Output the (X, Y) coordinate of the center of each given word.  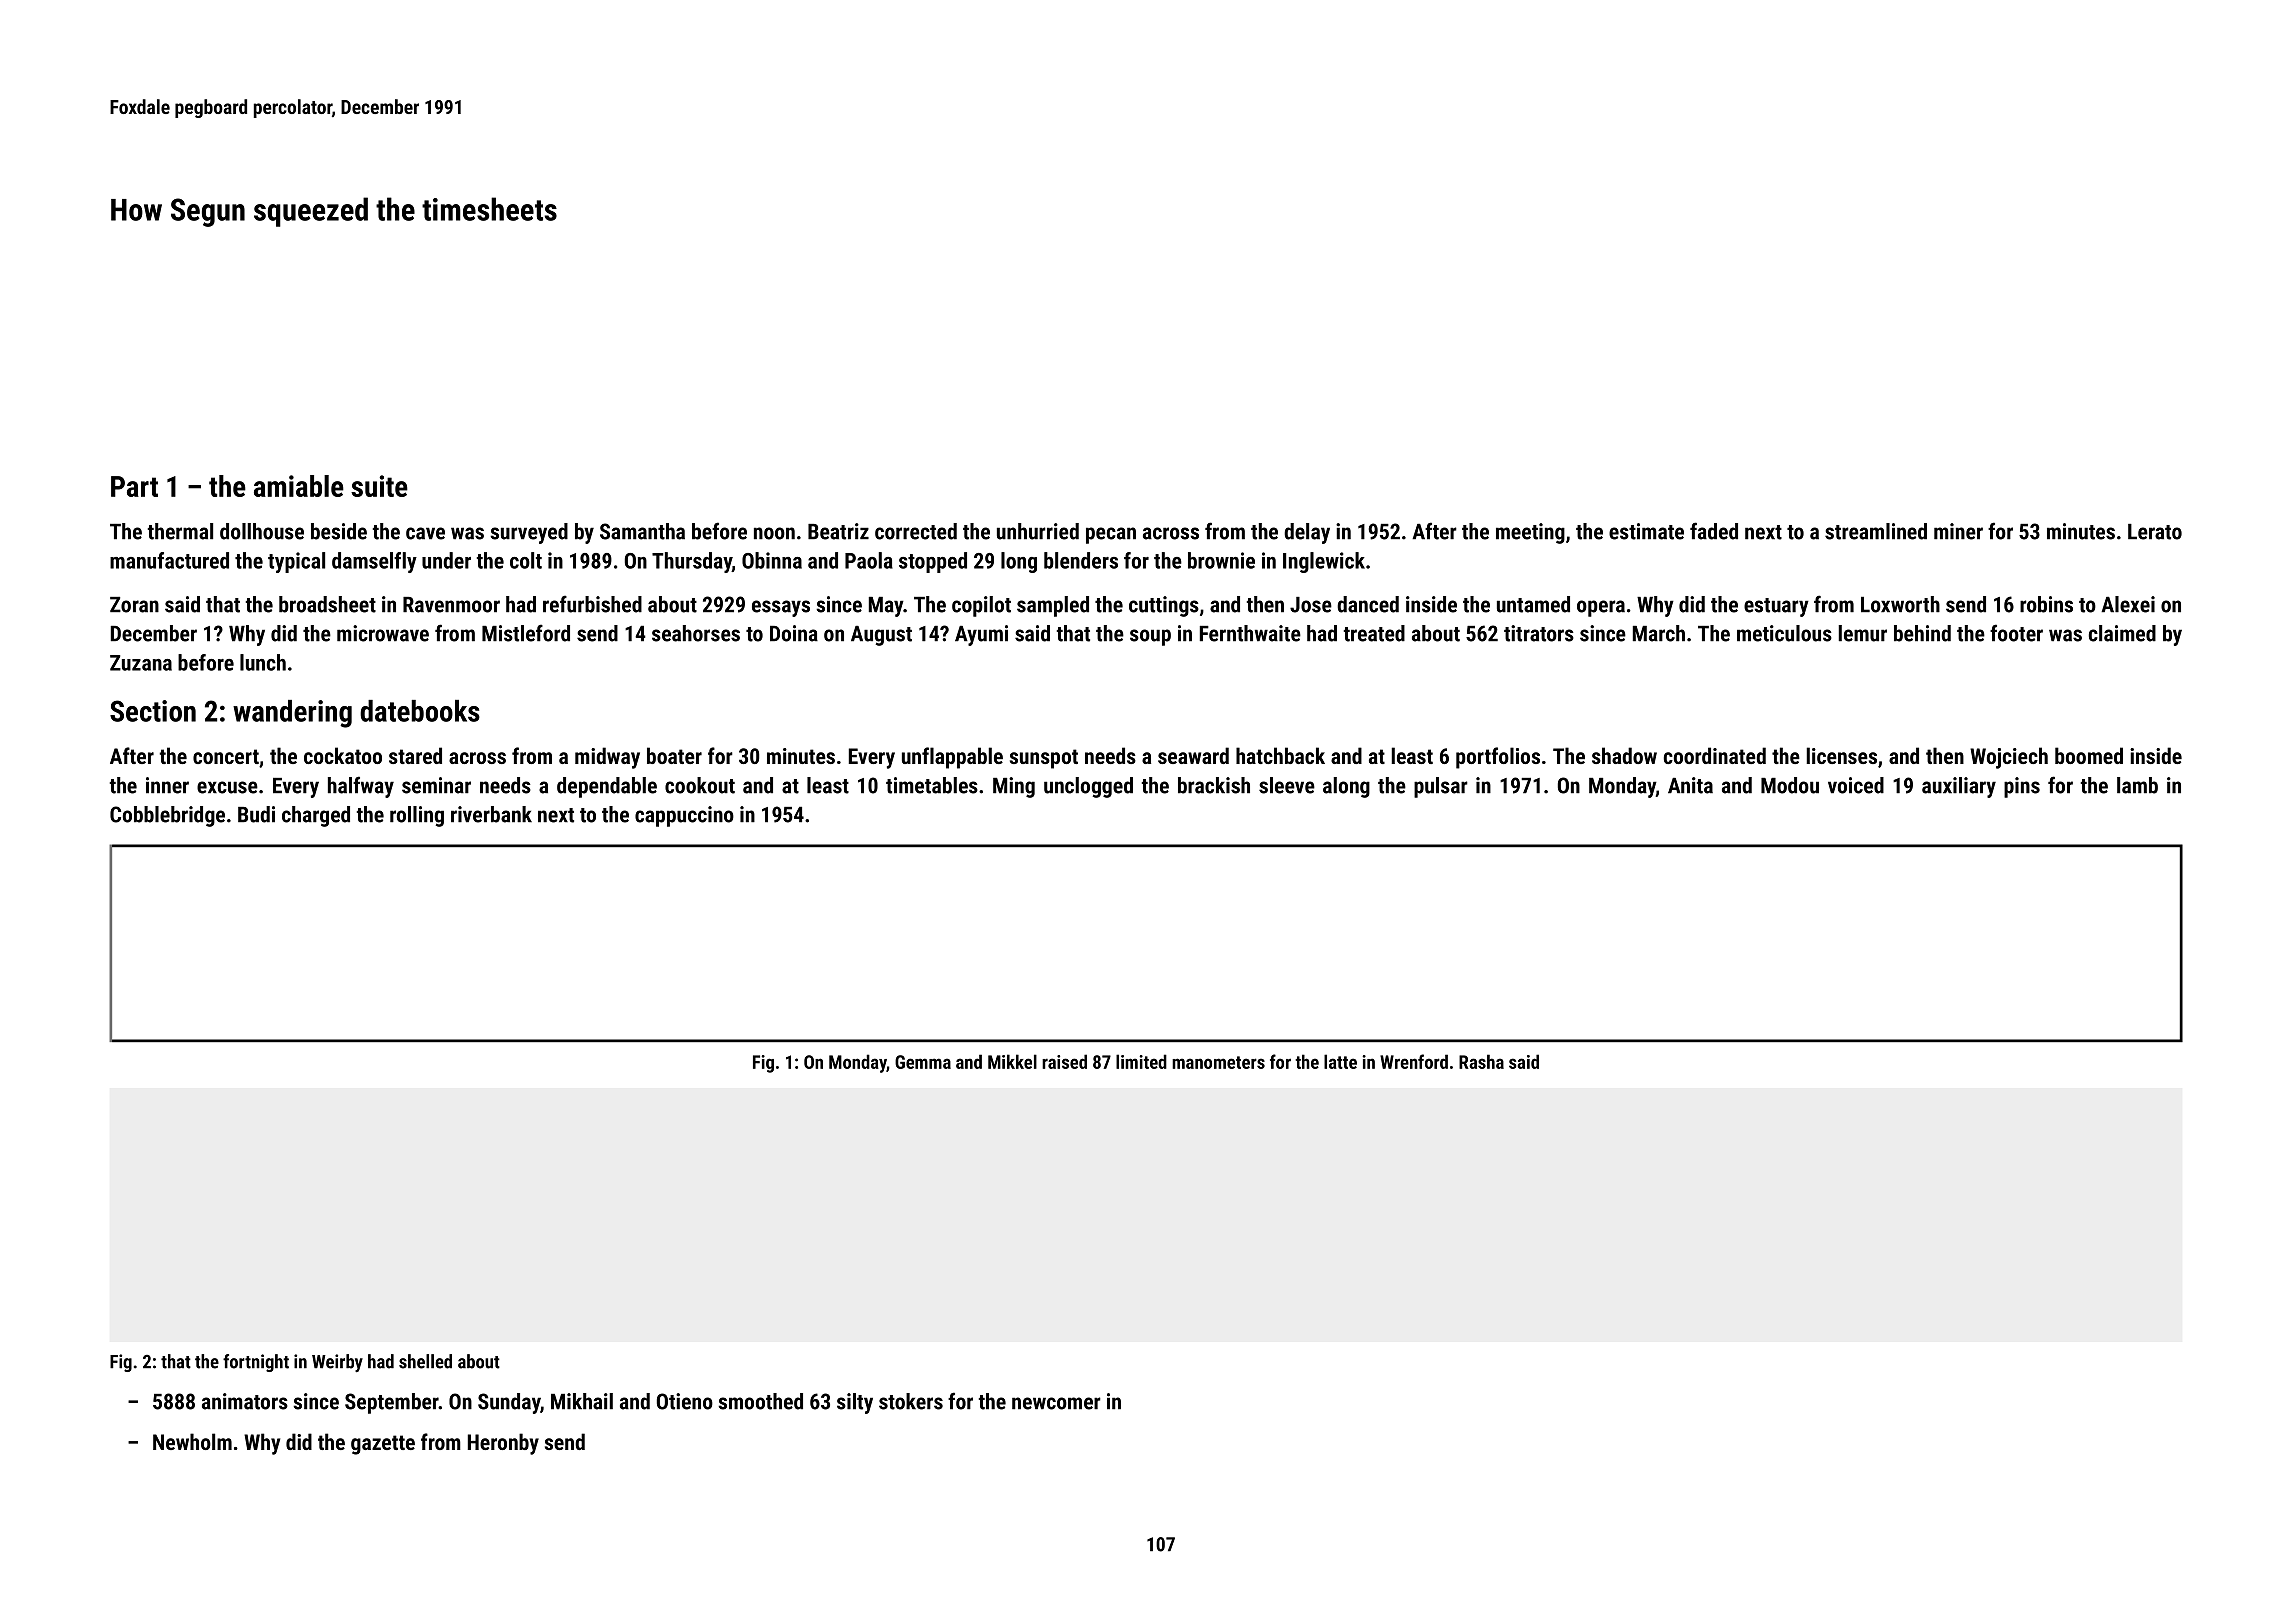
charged (316, 816)
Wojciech (2009, 758)
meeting (1530, 533)
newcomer (1056, 1403)
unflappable (952, 758)
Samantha (642, 531)
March (1659, 633)
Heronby (503, 1444)
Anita (1690, 785)
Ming (1014, 787)
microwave (383, 633)
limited (1141, 1061)
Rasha (1481, 1061)
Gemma (923, 1062)
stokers (911, 1401)
